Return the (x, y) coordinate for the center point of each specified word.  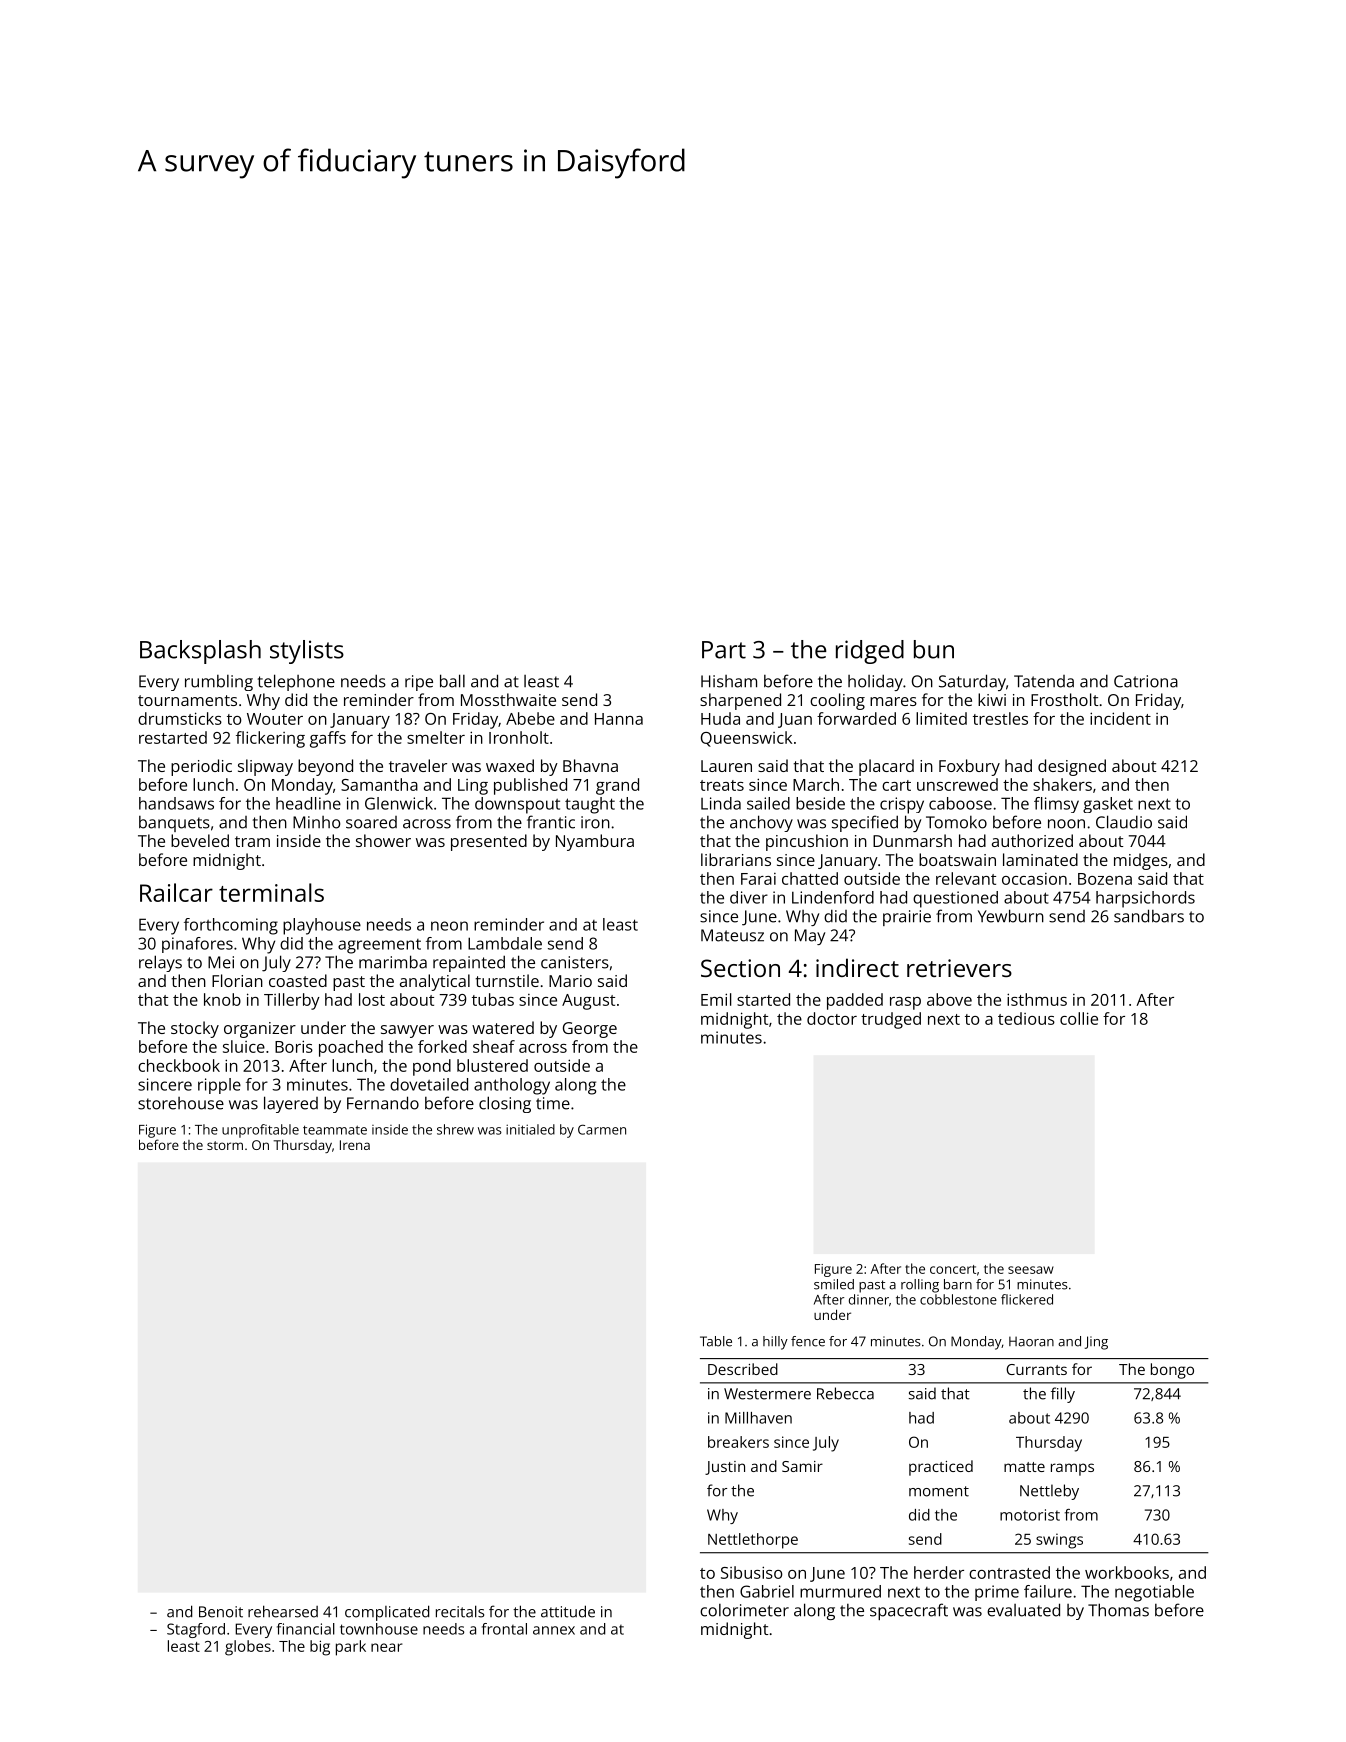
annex (554, 1630)
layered (291, 1104)
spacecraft (909, 1611)
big (320, 1648)
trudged (891, 1020)
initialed (530, 1129)
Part (724, 650)
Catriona (1146, 681)
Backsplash (200, 652)
